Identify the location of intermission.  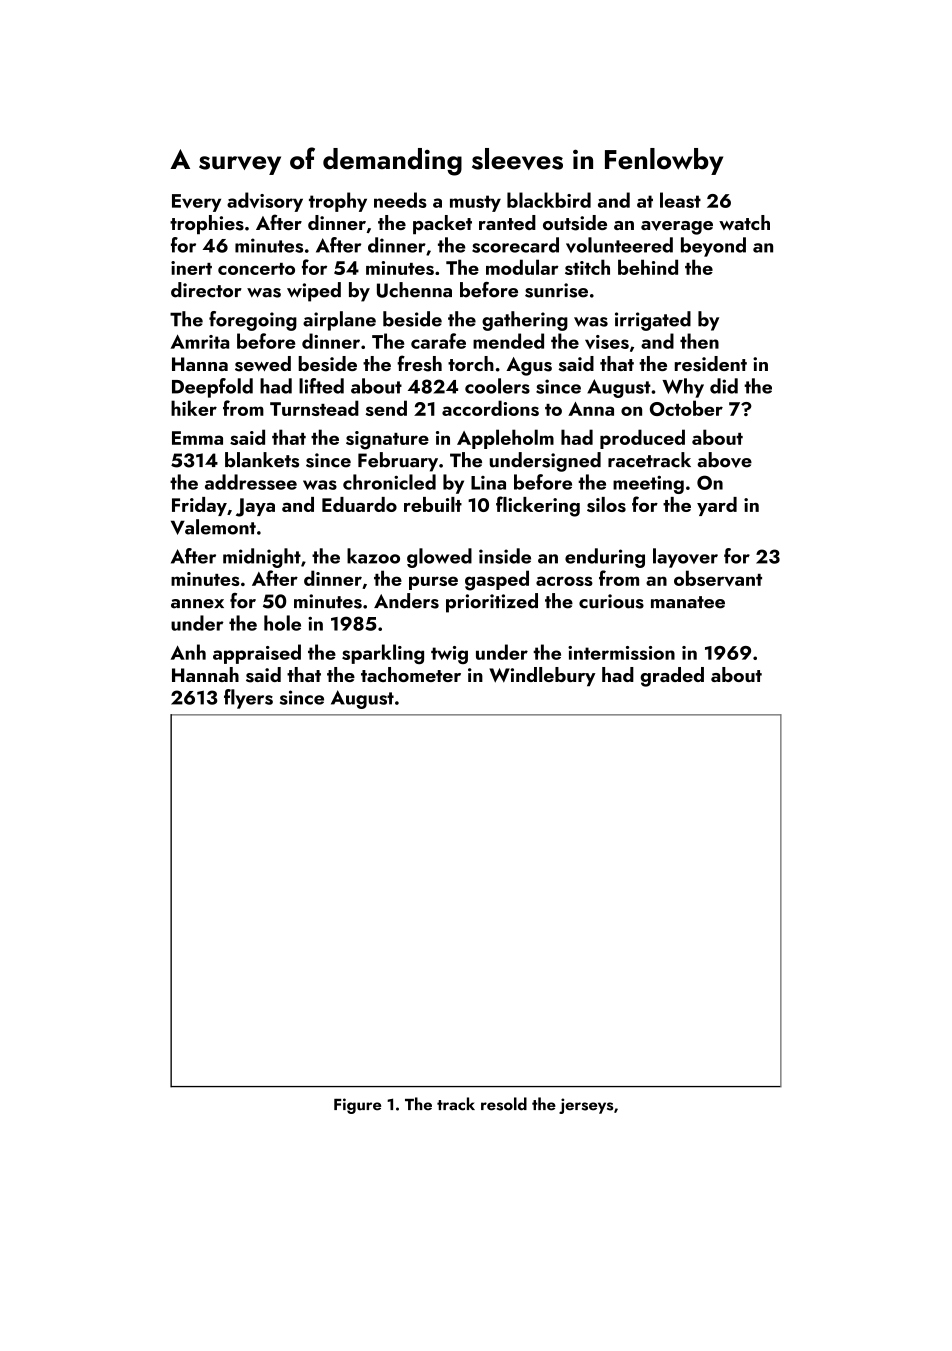
(621, 653).
